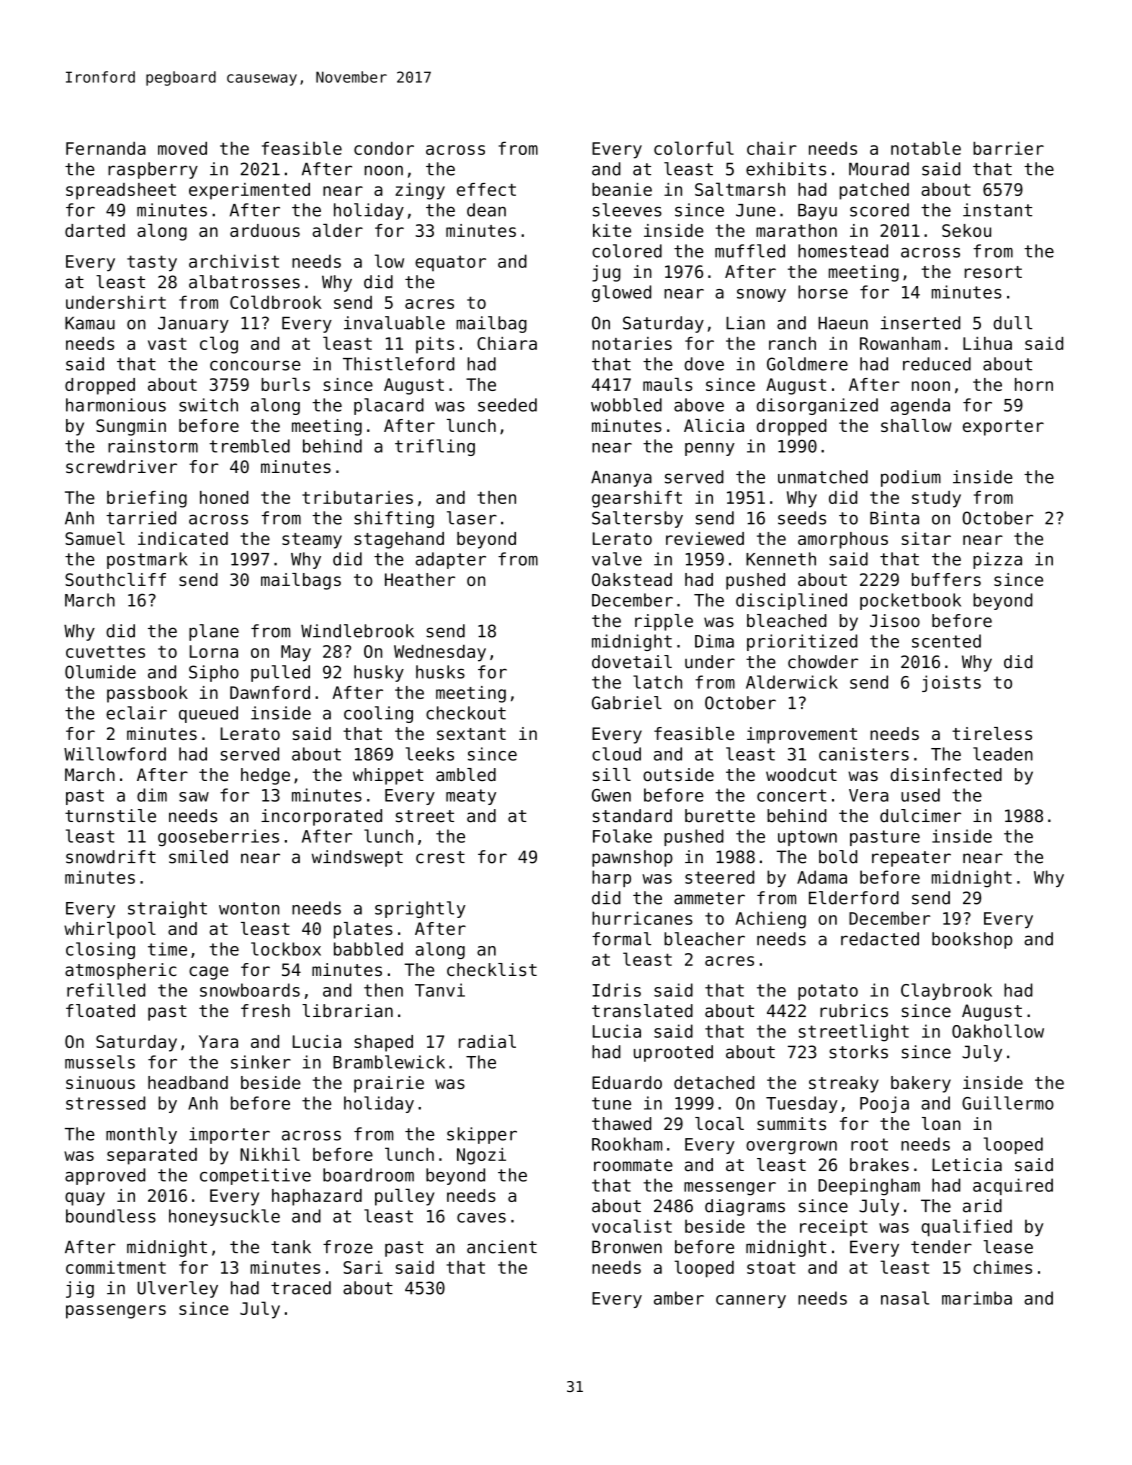 This screenshot has width=1132, height=1465. Describe the element at coordinates (951, 683) in the screenshot. I see `joists` at that location.
